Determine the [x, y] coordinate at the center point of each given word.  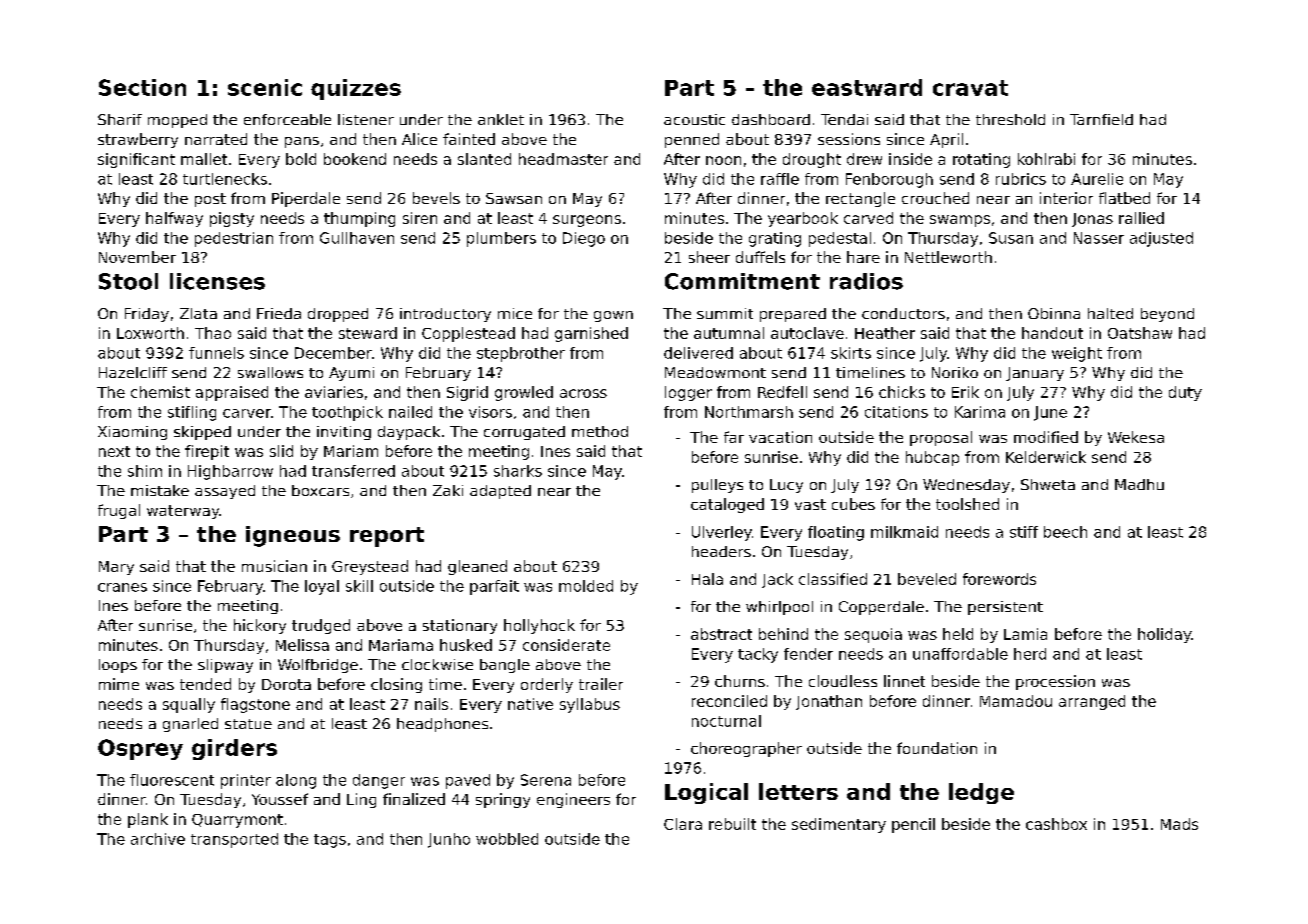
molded [586, 586]
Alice [419, 139]
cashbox [1056, 824]
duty [1185, 393]
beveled [927, 579]
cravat [970, 88]
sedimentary [839, 825]
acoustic [694, 119]
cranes [122, 587]
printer [246, 781]
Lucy [786, 486]
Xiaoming [132, 433]
